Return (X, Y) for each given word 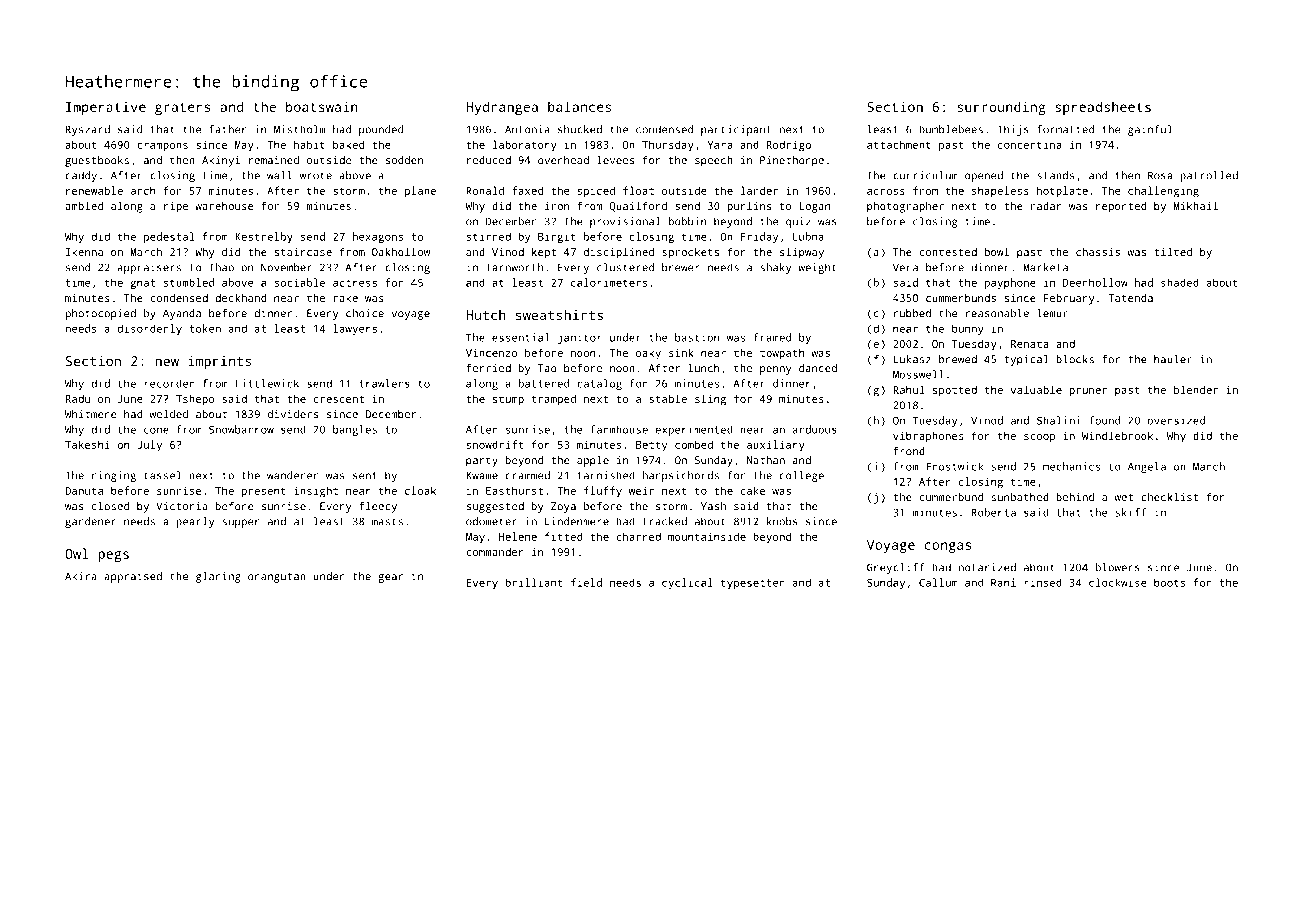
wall (279, 175)
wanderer (292, 475)
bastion (697, 337)
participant (736, 130)
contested (948, 252)
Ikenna (84, 252)
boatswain (322, 106)
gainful (1150, 130)
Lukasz (912, 359)
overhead (563, 160)
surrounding (1001, 108)
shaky (775, 268)
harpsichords (680, 476)
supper (240, 523)
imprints (219, 362)
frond (909, 451)
